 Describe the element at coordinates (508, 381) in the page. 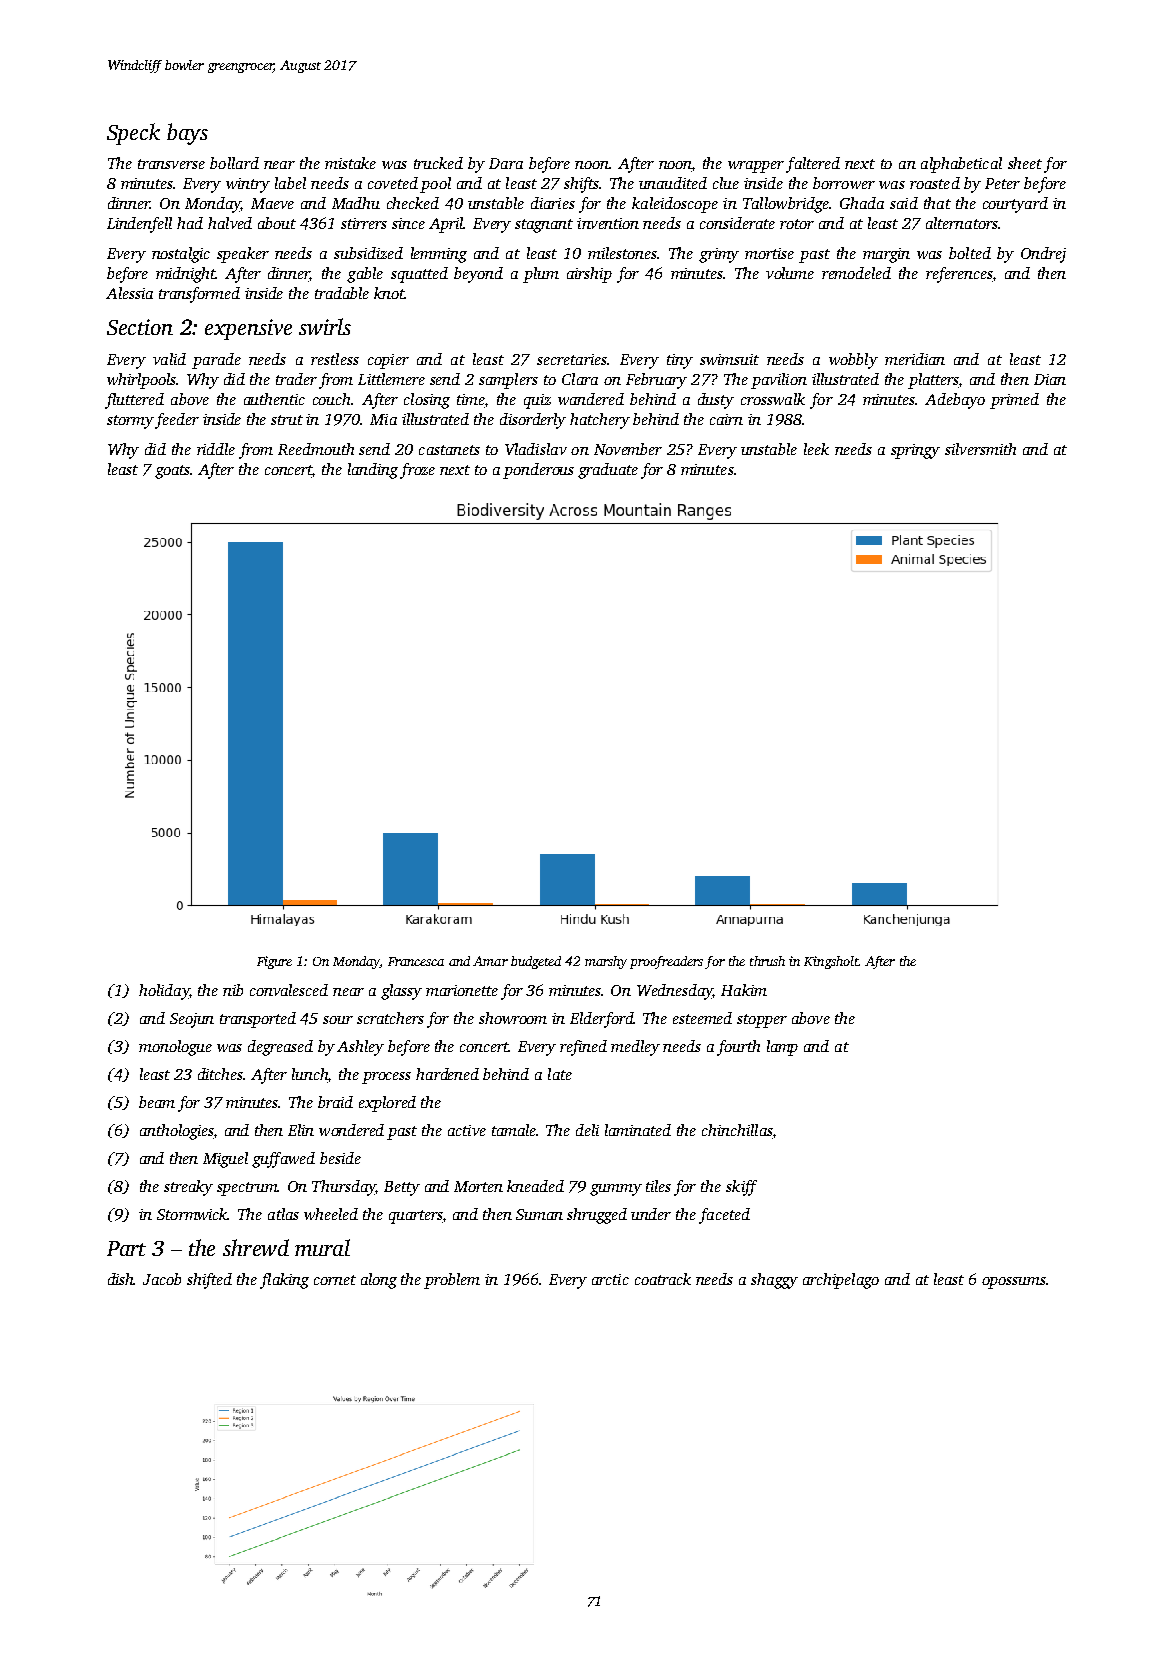

I see `samplers` at that location.
